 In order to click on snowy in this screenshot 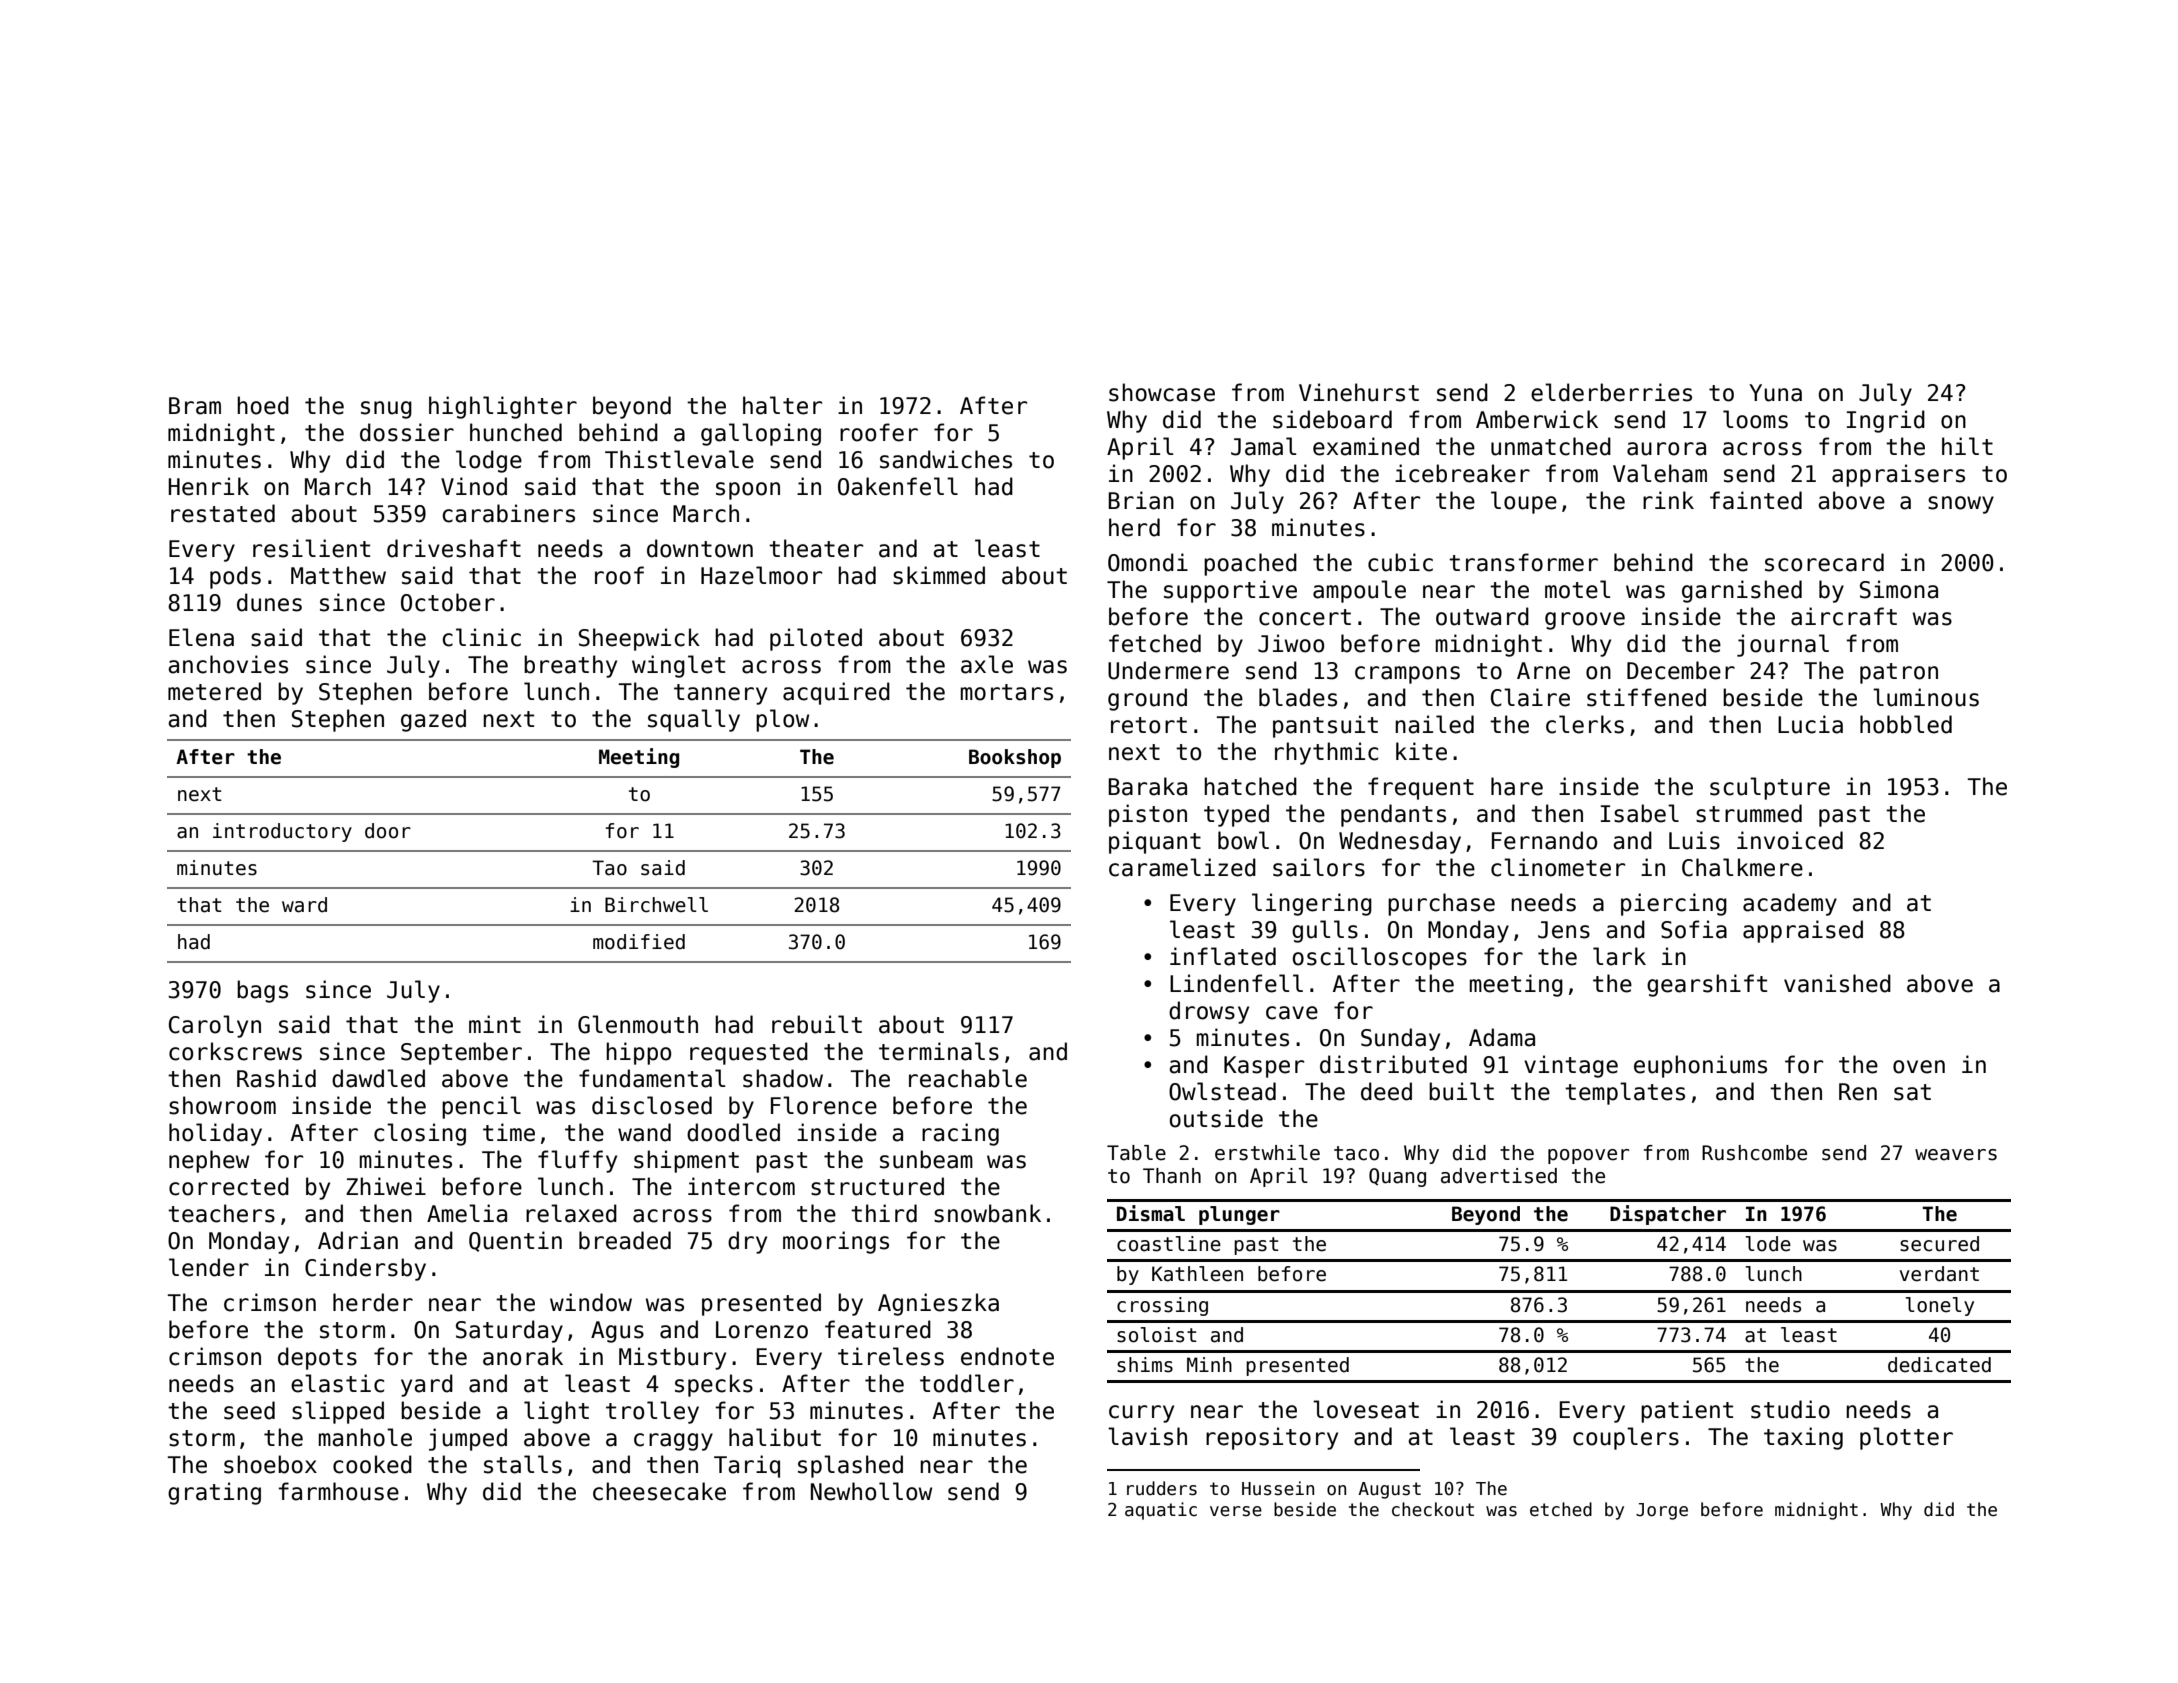, I will do `click(1961, 505)`.
